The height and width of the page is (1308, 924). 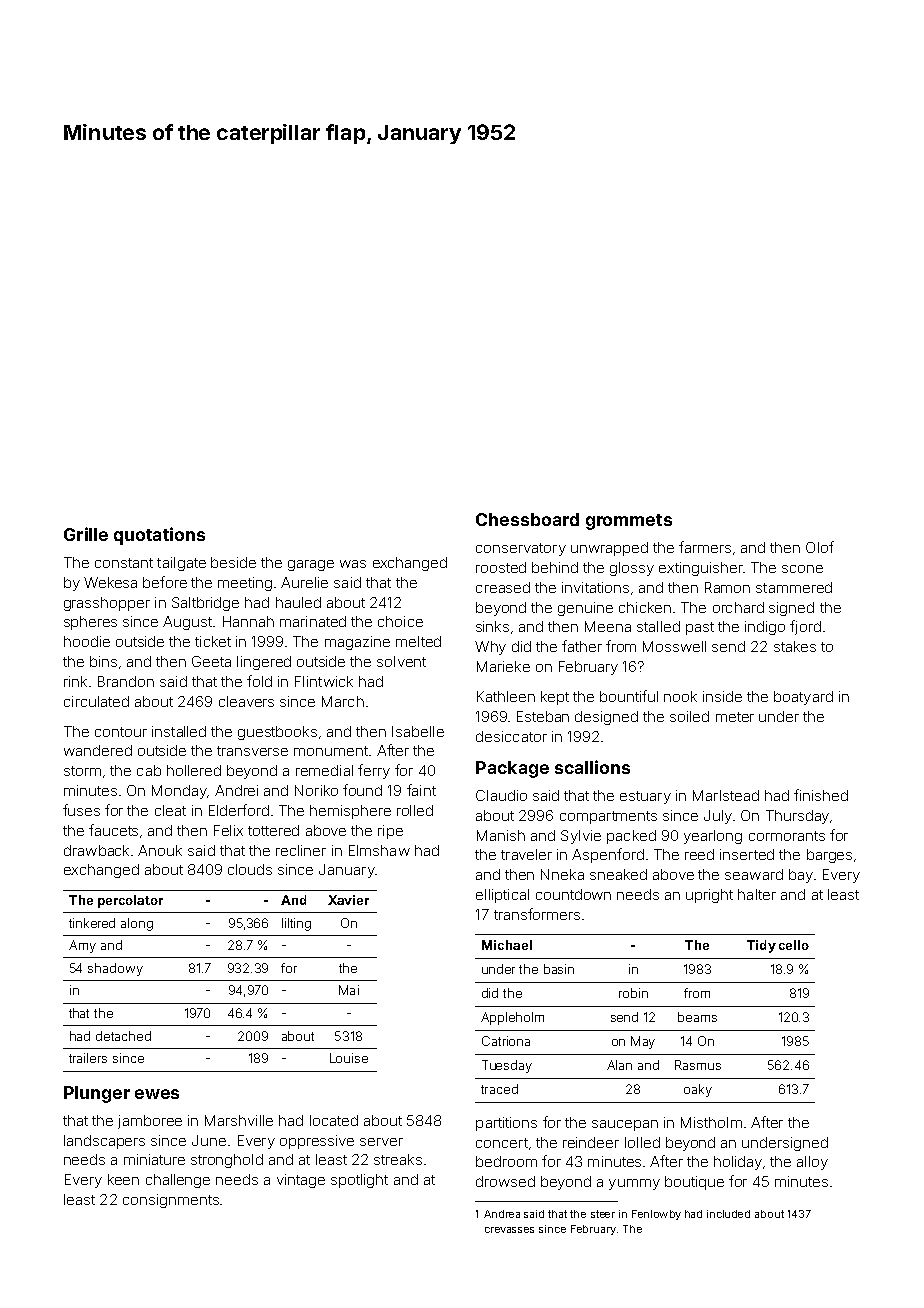 What do you see at coordinates (233, 562) in the page?
I see `beside` at bounding box center [233, 562].
